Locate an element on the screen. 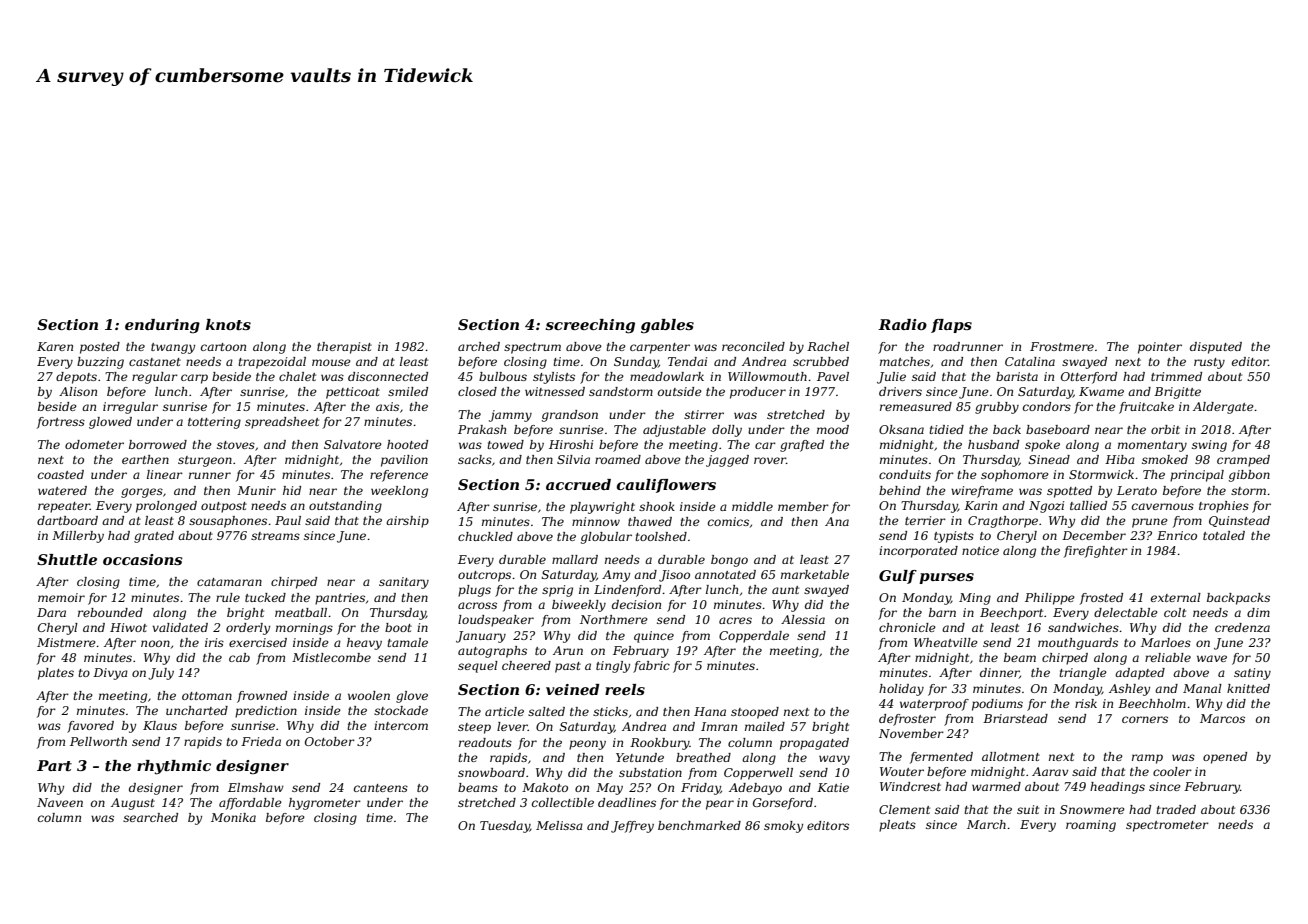  Rachel is located at coordinates (828, 346).
